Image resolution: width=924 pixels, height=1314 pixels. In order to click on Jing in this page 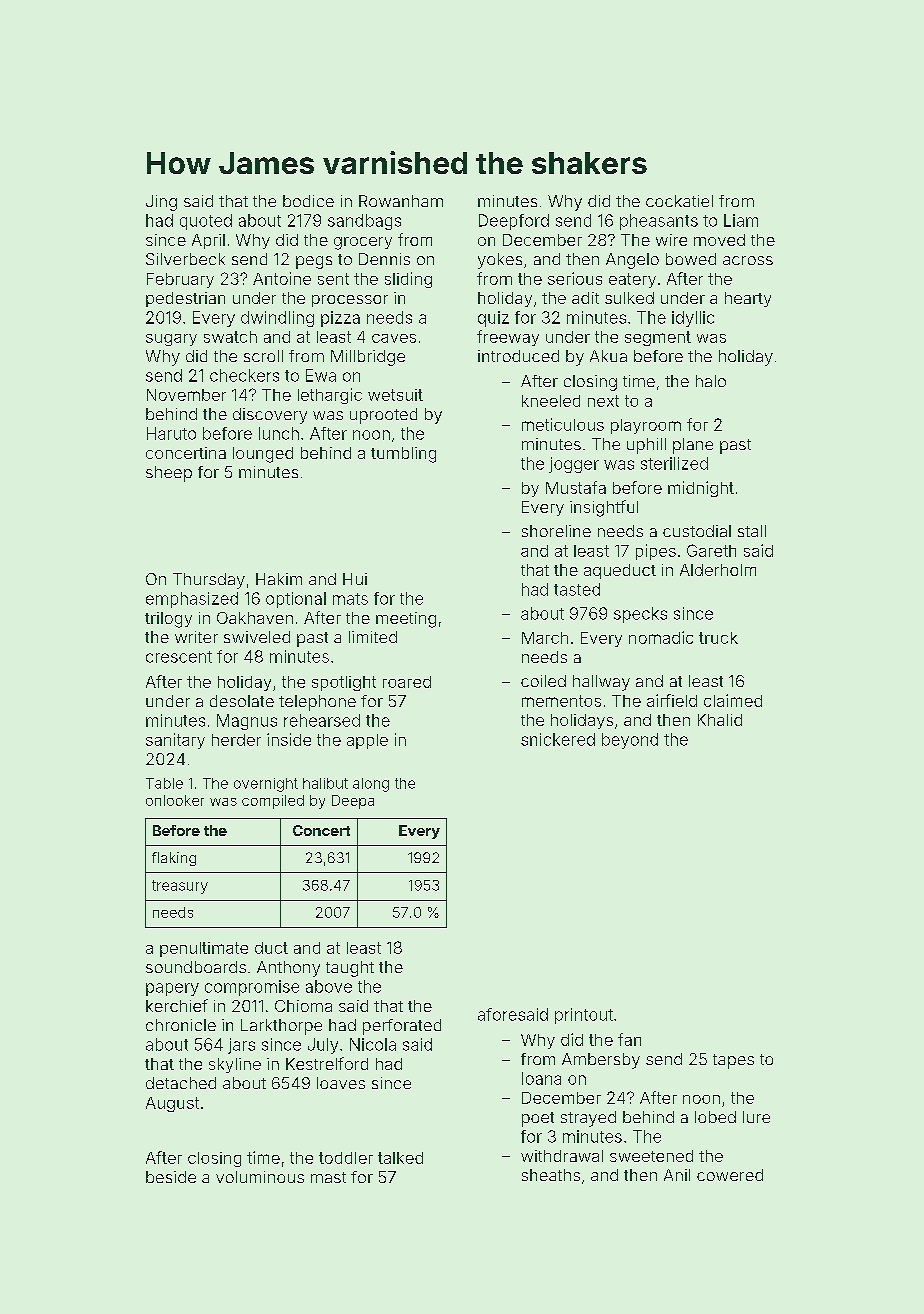, I will do `click(161, 203)`.
